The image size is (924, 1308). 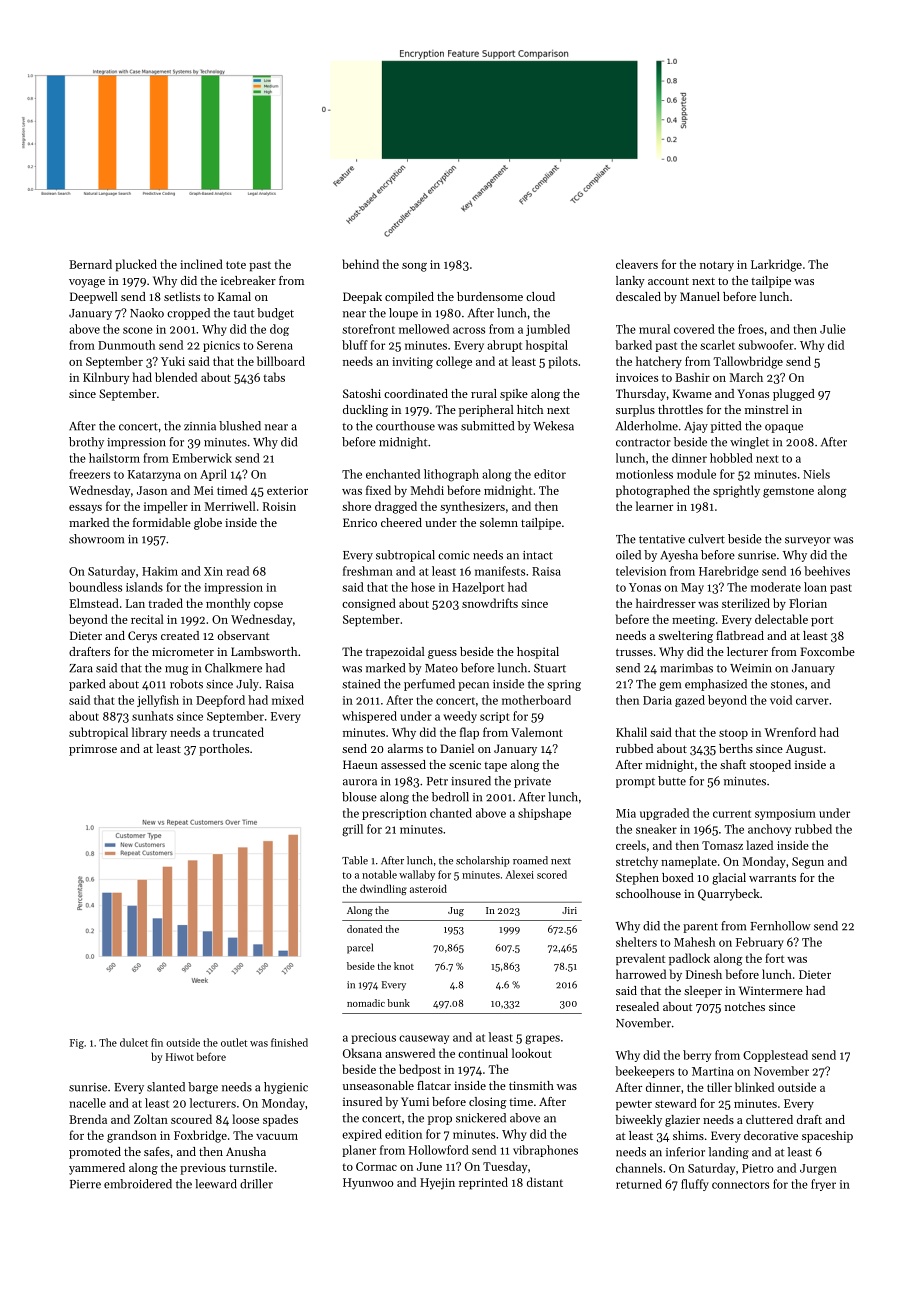 I want to click on parked, so click(x=87, y=685).
